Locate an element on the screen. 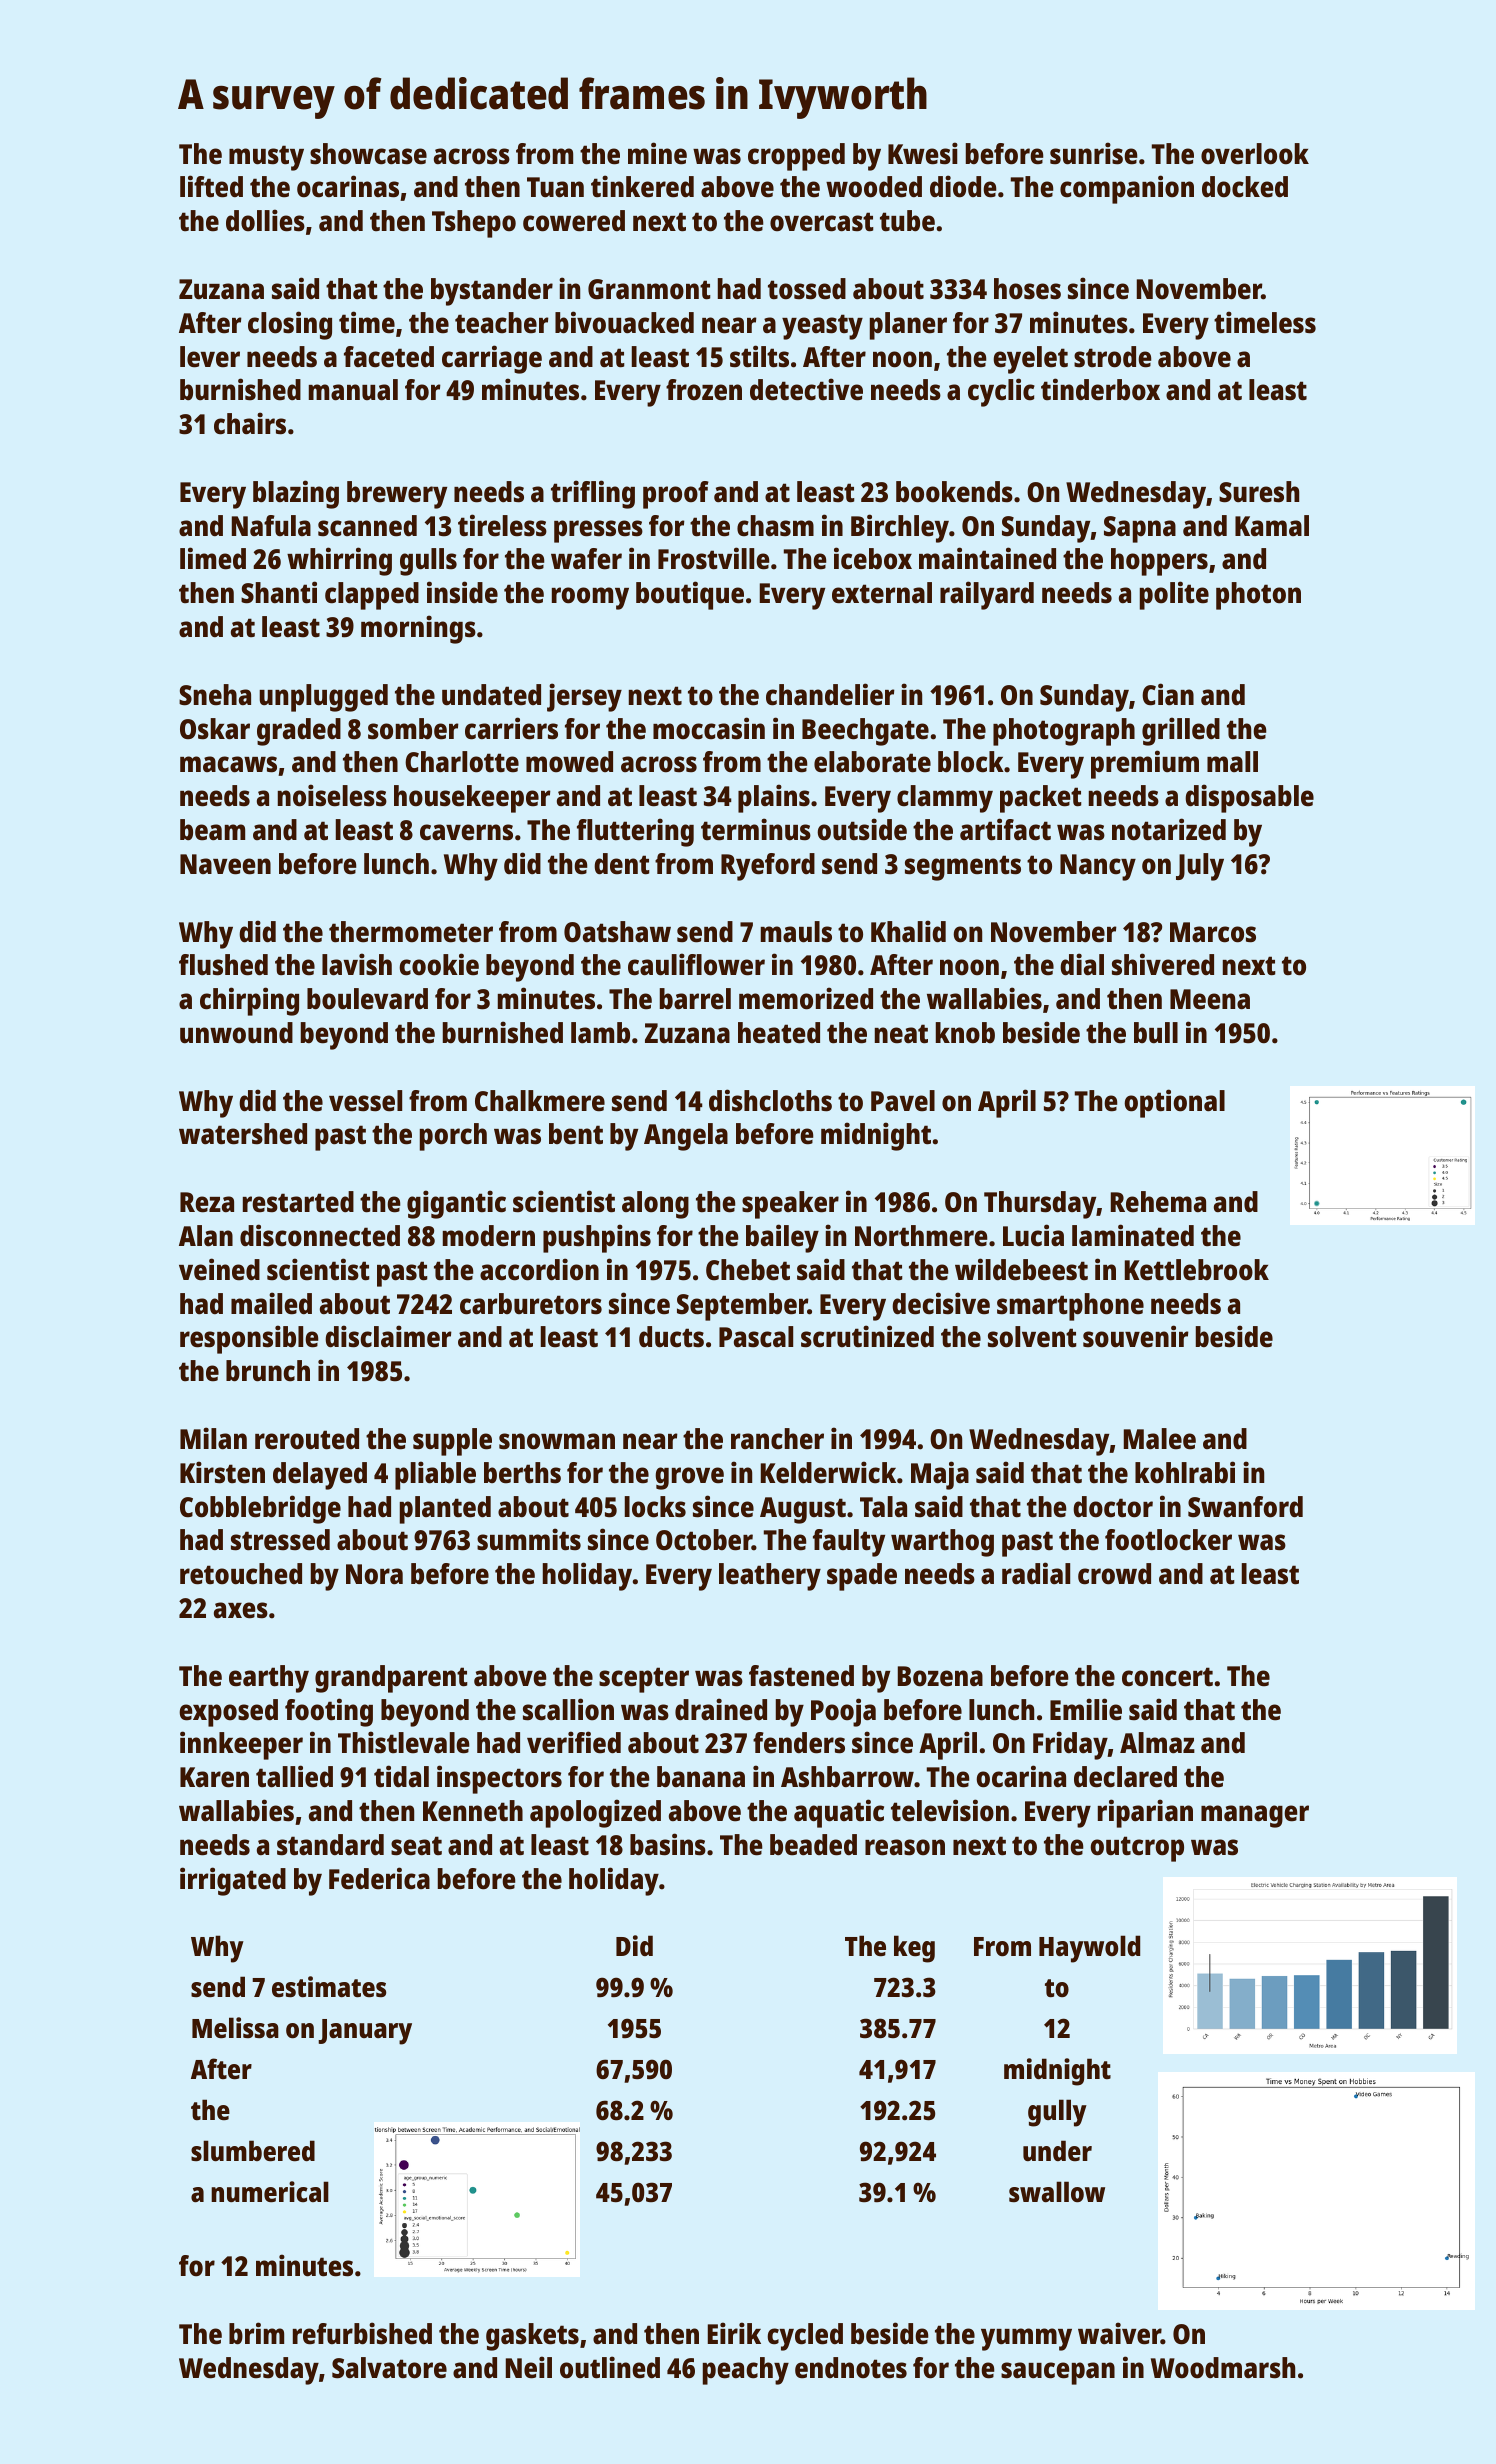 This screenshot has height=2464, width=1496. closing is located at coordinates (290, 325).
